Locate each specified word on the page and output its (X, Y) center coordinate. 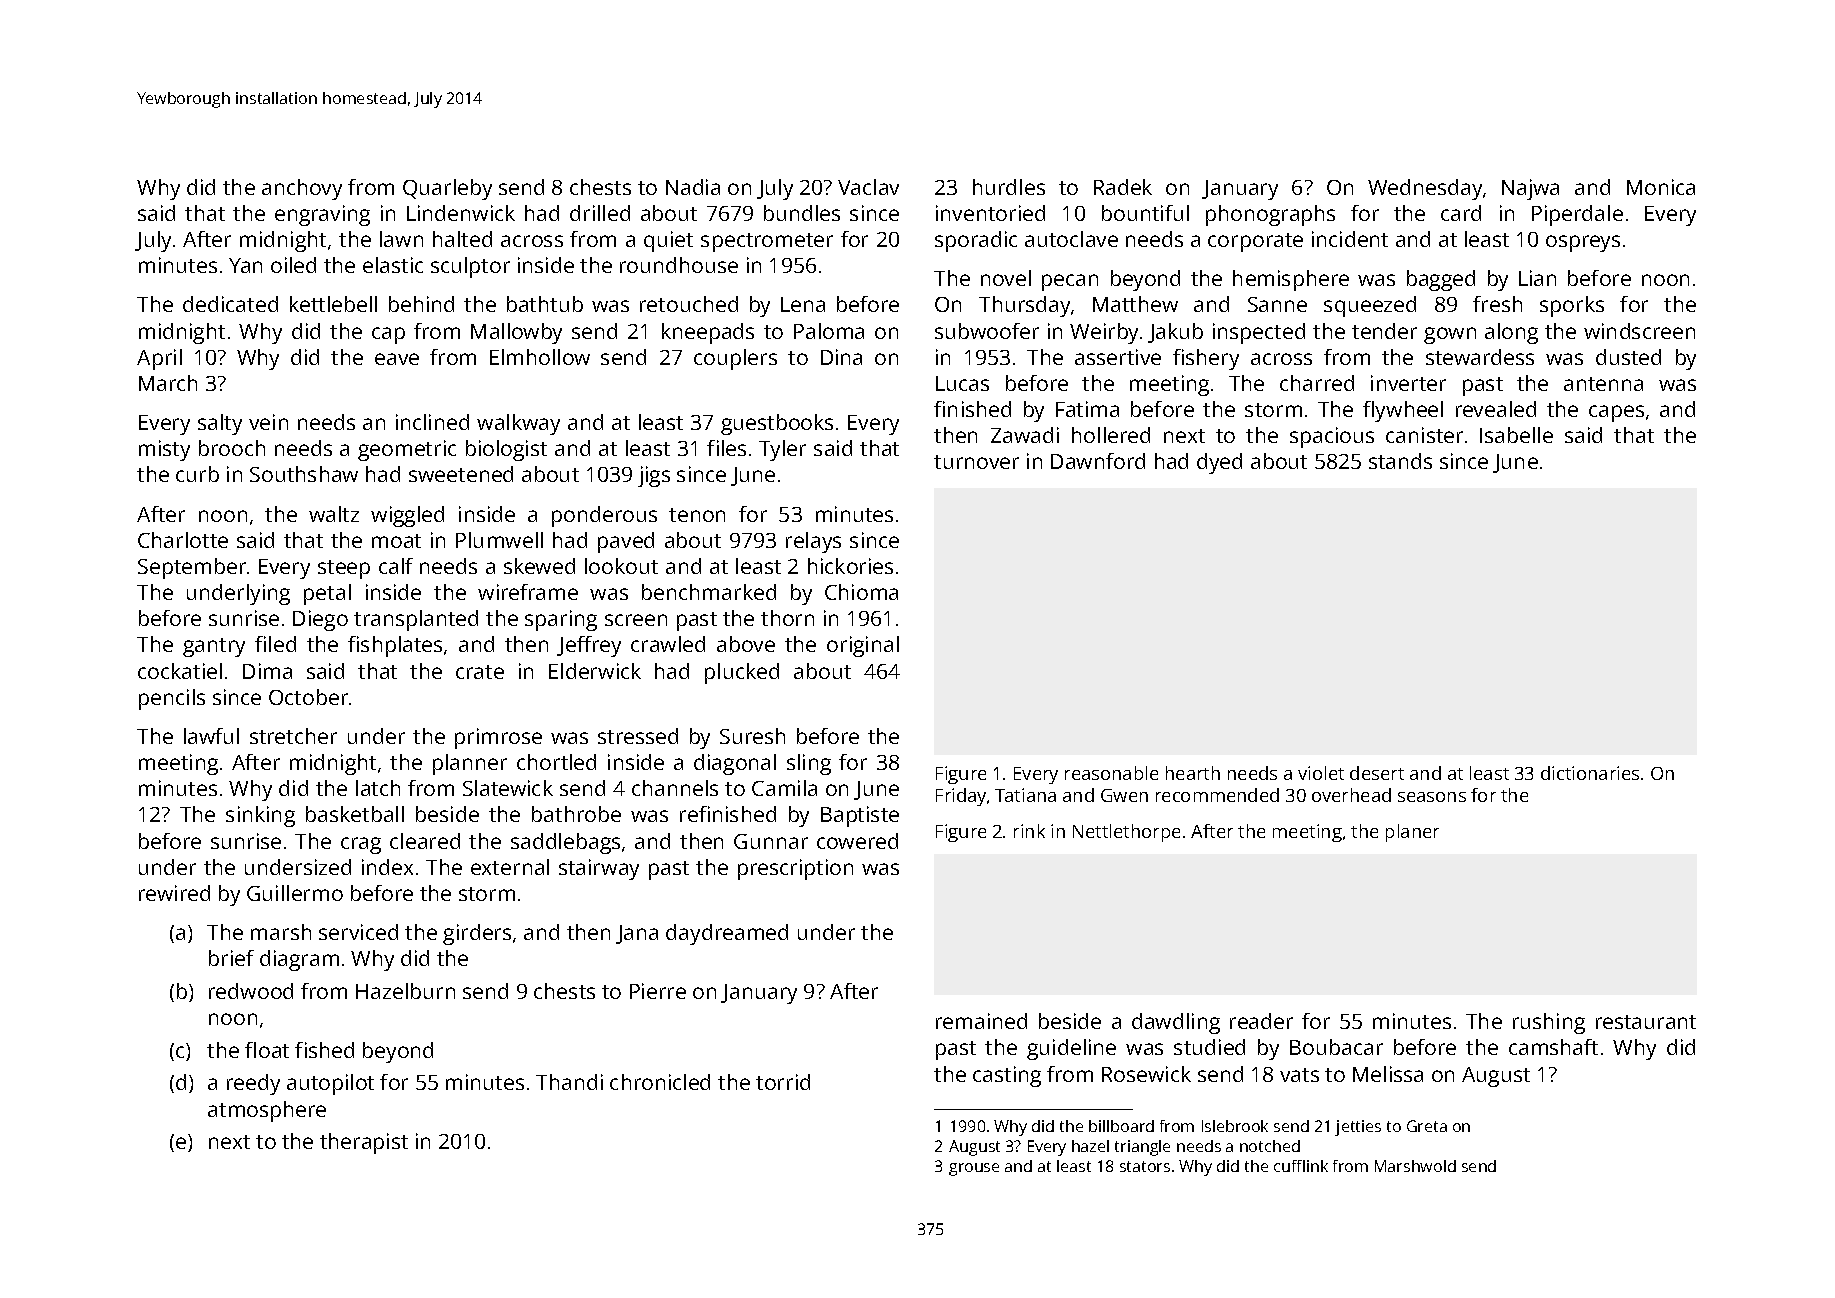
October (308, 697)
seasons (1432, 797)
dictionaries (1590, 773)
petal (327, 594)
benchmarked (709, 592)
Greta (1427, 1126)
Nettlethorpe (1126, 833)
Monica (1661, 187)
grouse (974, 1169)
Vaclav (868, 187)
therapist (364, 1143)
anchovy (302, 189)
